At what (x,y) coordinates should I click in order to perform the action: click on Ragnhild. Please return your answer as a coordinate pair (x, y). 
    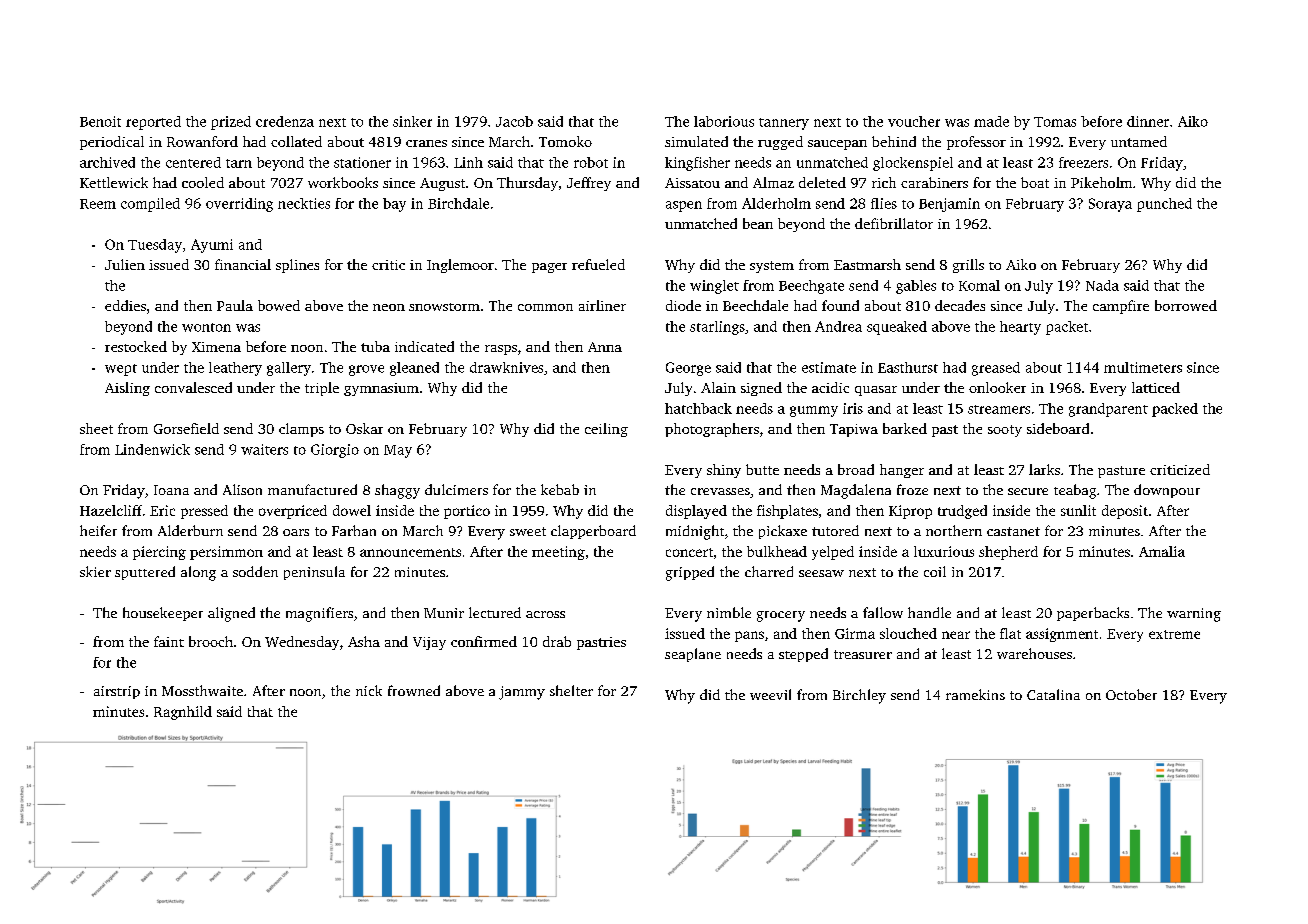
    Looking at the image, I should click on (183, 713).
